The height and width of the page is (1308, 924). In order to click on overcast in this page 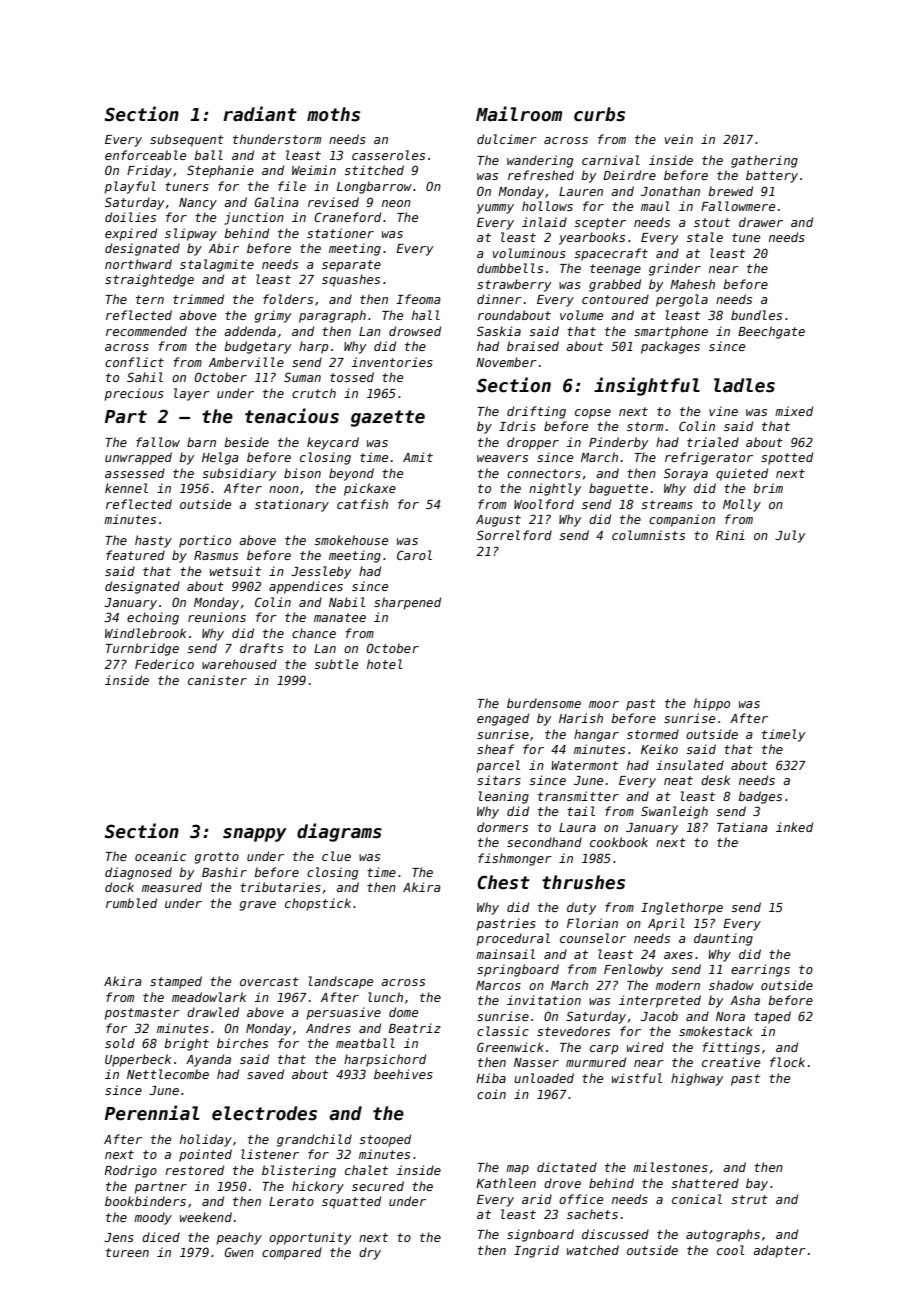, I will do `click(269, 981)`.
